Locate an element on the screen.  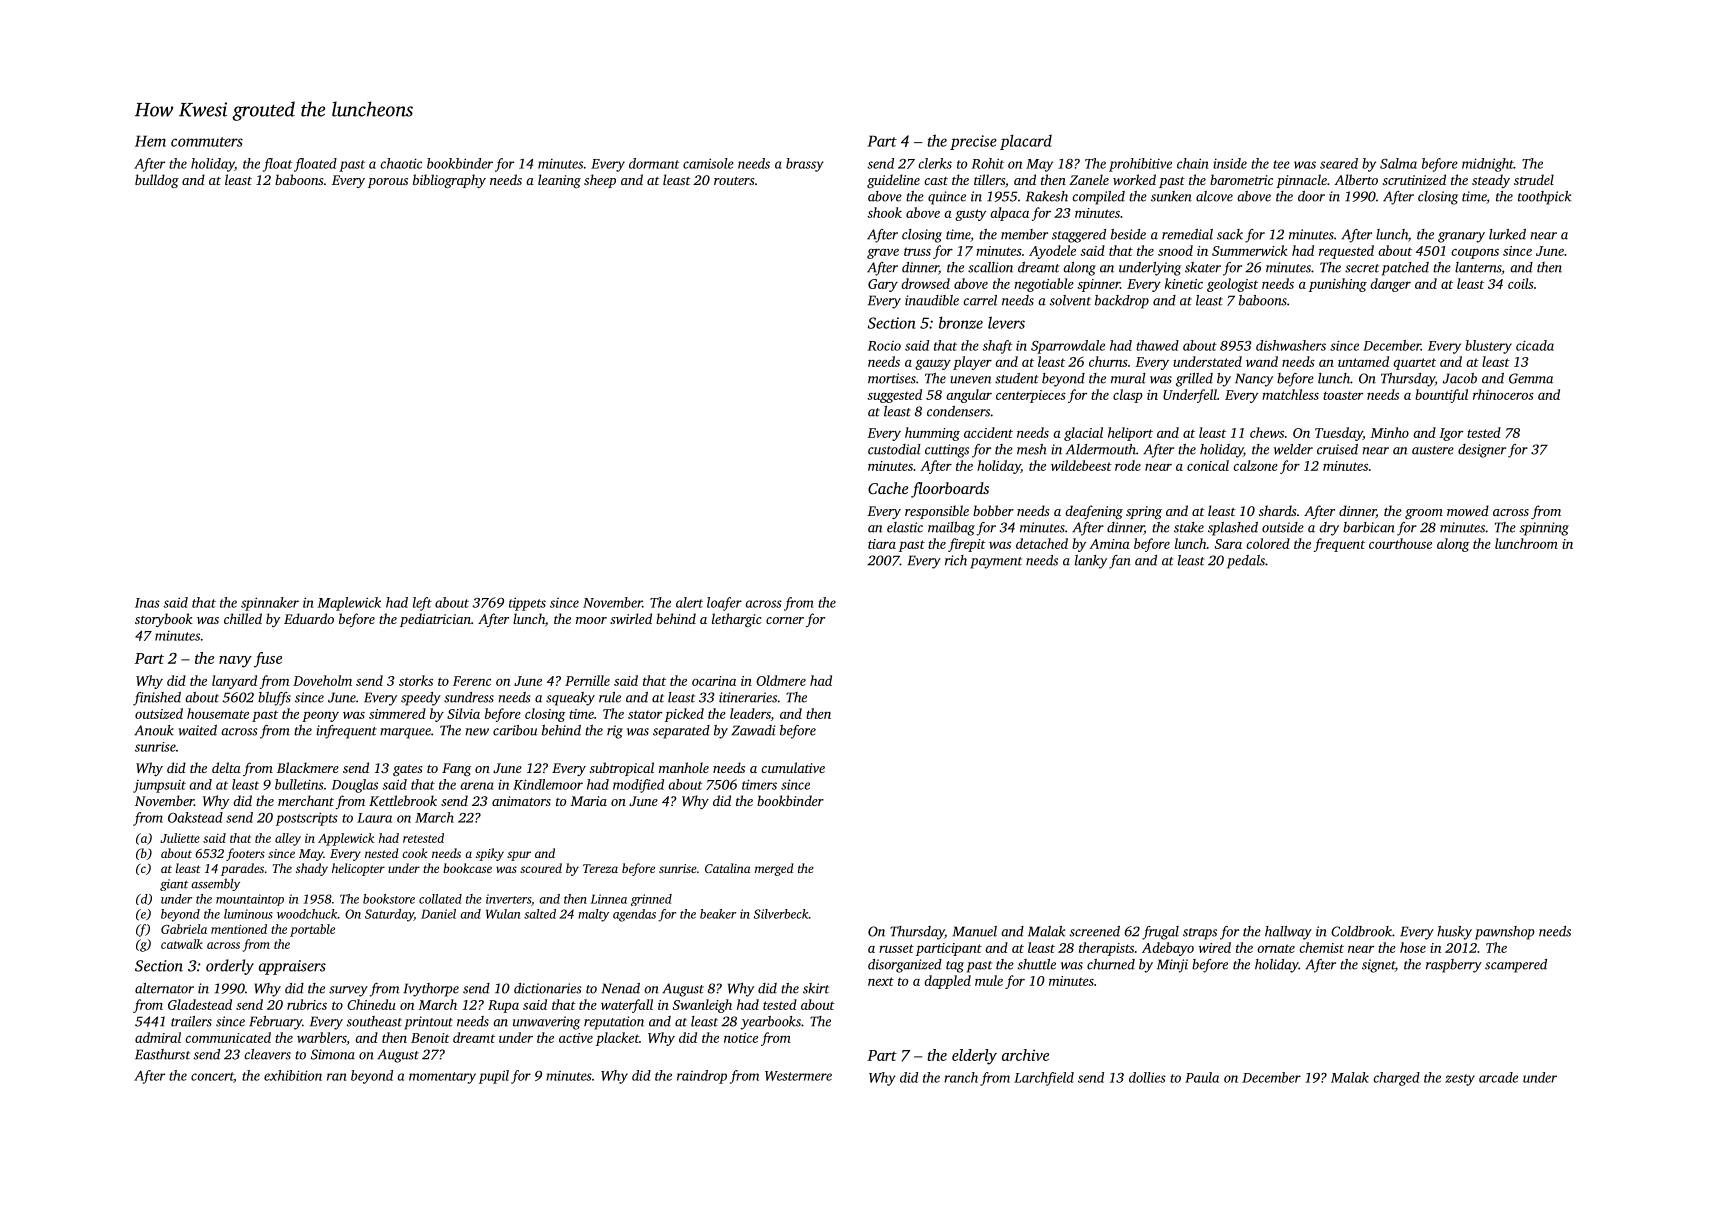
humming is located at coordinates (932, 434).
